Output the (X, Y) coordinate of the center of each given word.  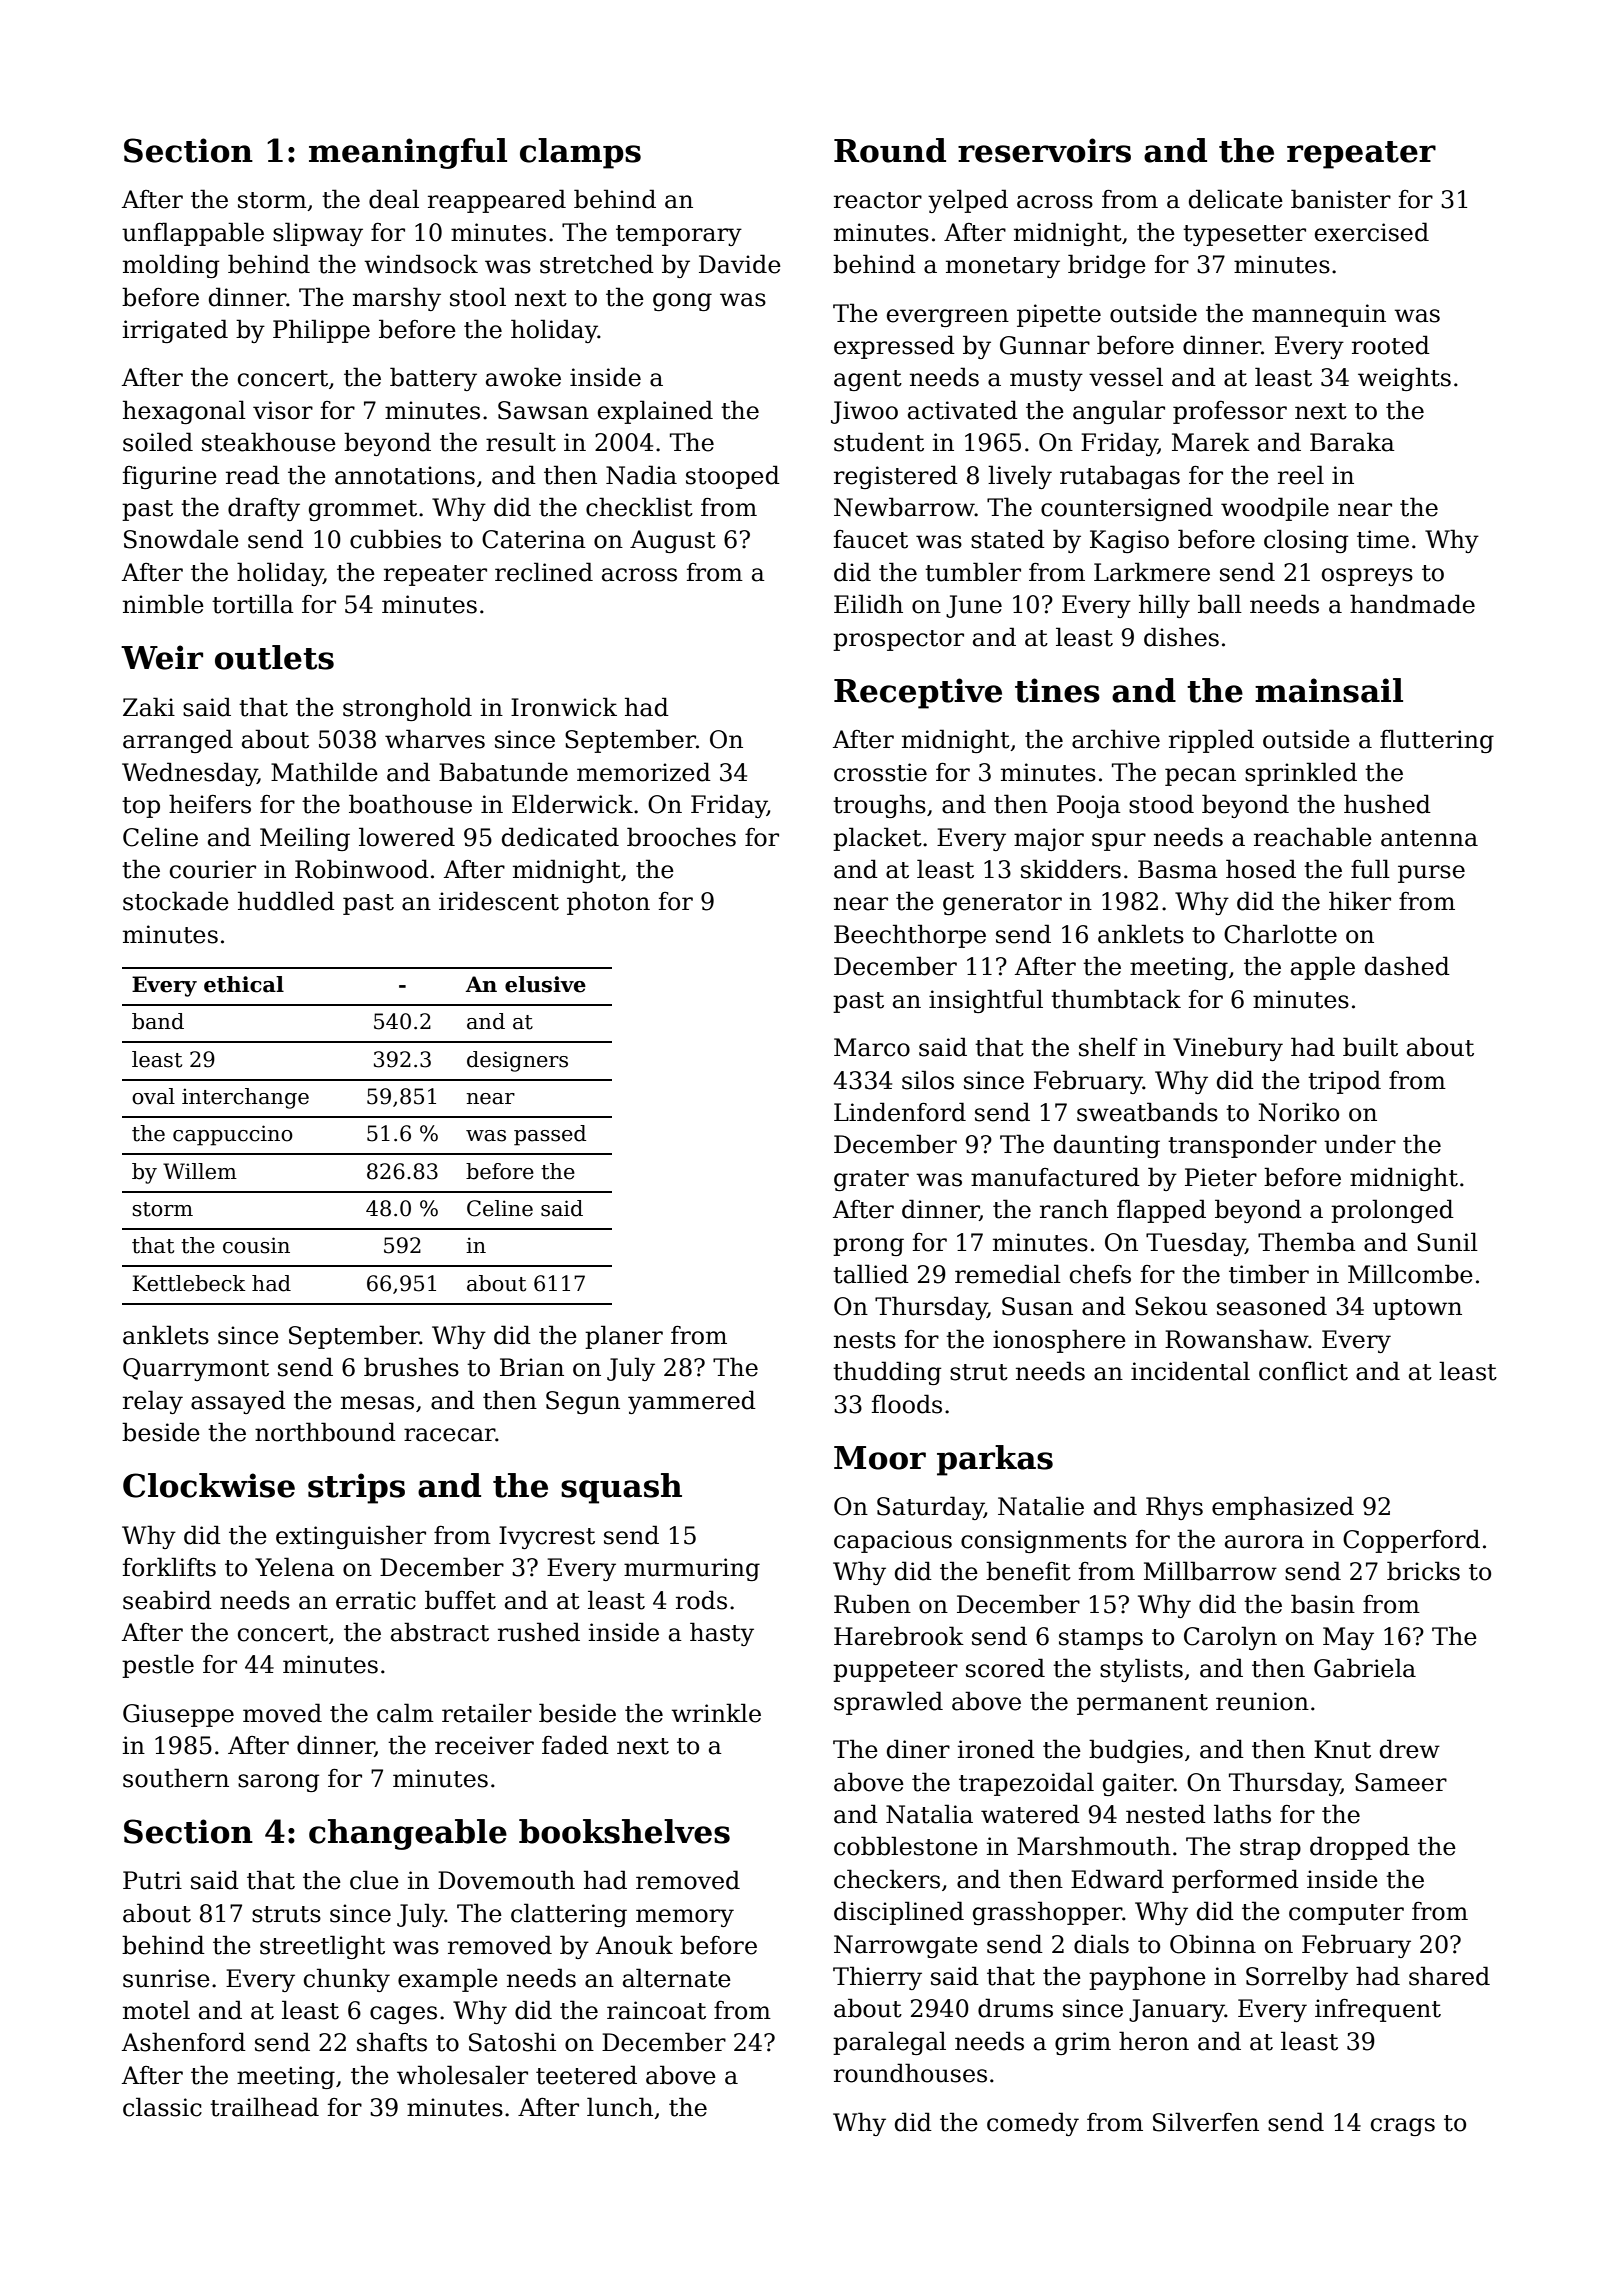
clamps (580, 153)
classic (162, 2107)
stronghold (407, 709)
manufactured (1055, 1177)
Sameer (1401, 1782)
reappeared (497, 201)
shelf (1108, 1047)
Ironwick (564, 707)
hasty (722, 1634)
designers (517, 1061)
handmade (1412, 604)
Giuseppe (178, 1715)
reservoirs (1044, 150)
